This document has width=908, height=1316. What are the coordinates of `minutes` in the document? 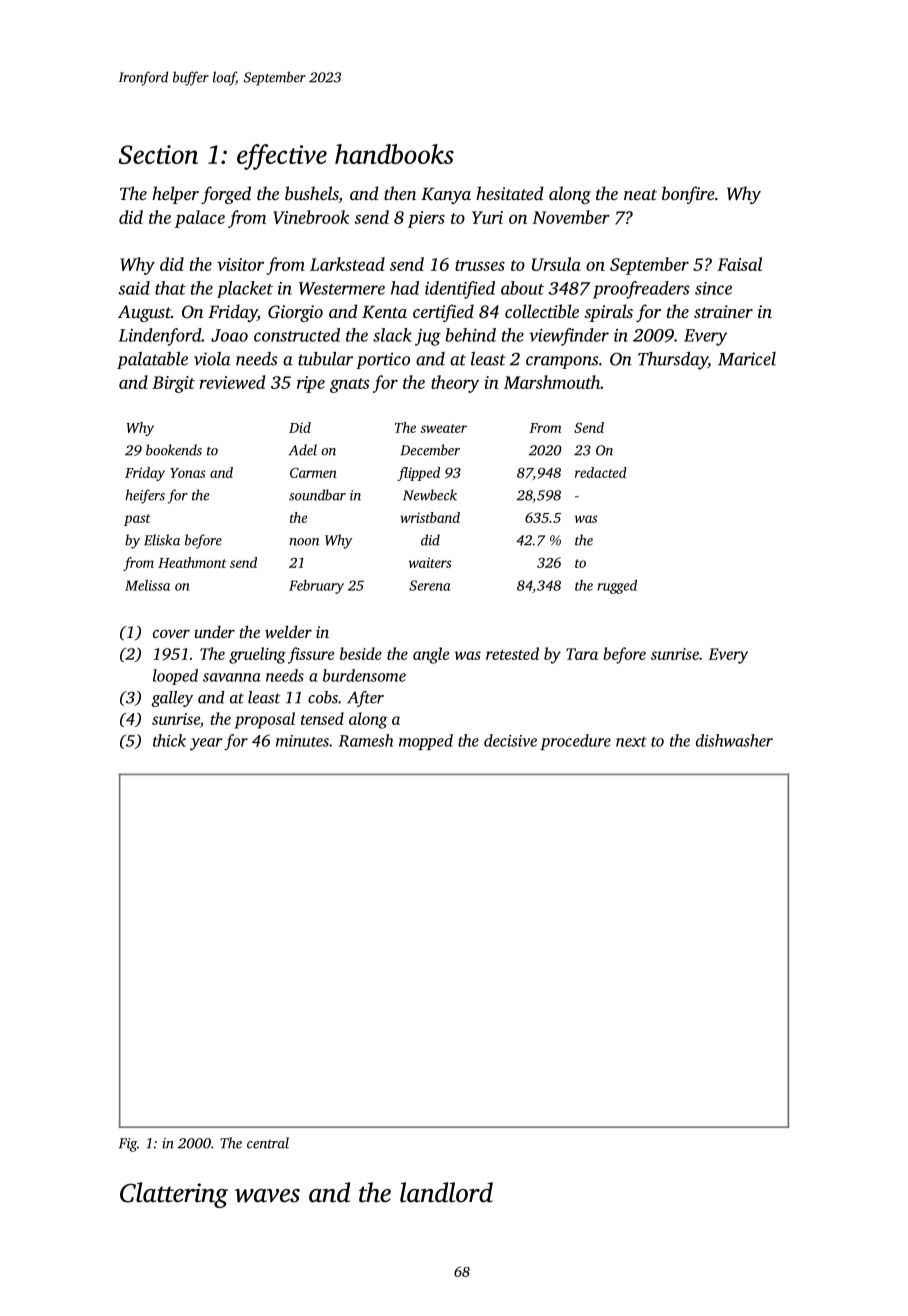 It's located at (302, 741).
